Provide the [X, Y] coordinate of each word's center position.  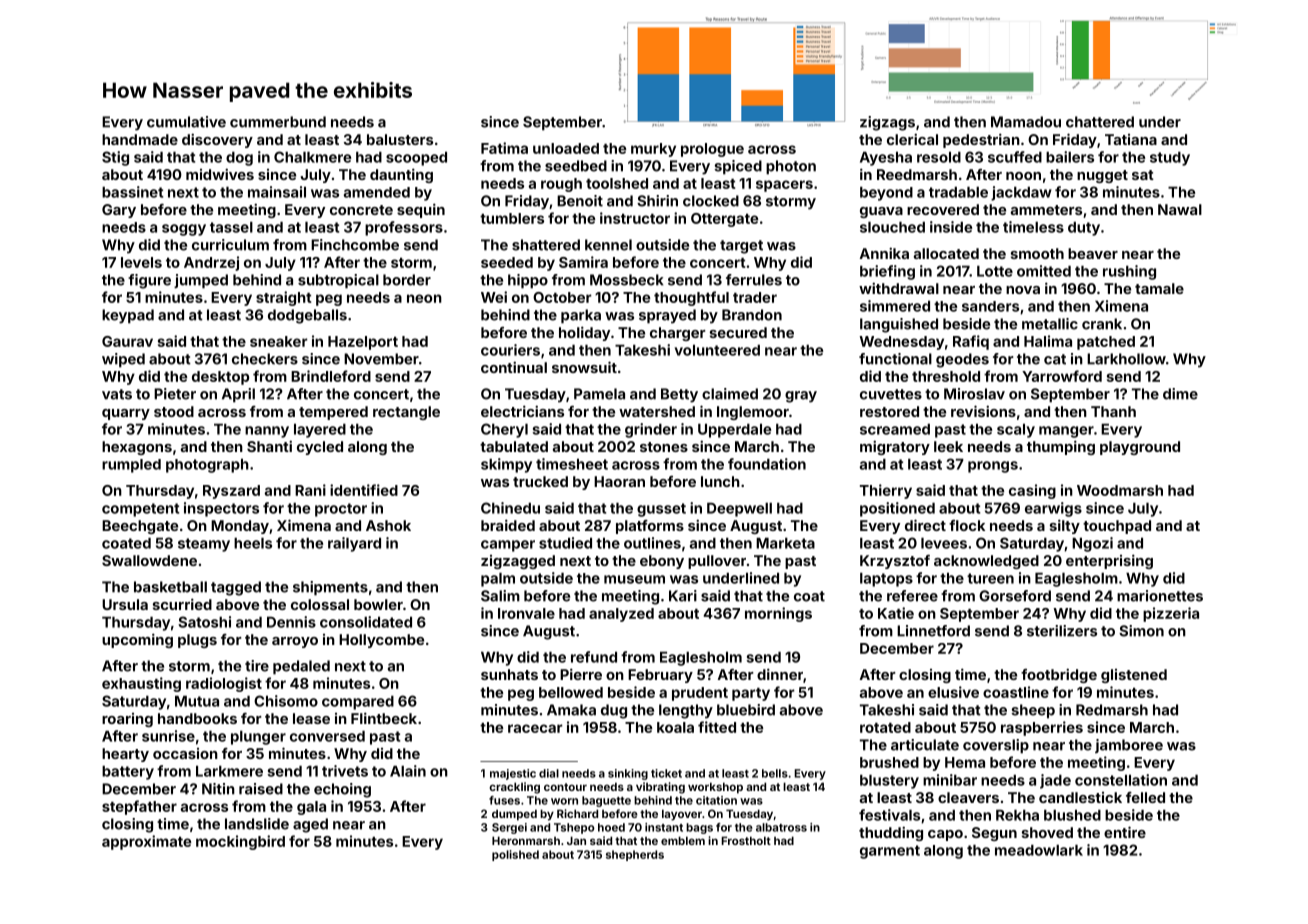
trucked [540, 481]
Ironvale [526, 613]
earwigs [1053, 509]
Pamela [599, 394]
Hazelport [363, 343]
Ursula [125, 604]
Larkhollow [1126, 359]
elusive [953, 692]
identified [364, 490]
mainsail [277, 192]
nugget [1102, 176]
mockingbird [240, 842]
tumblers [512, 218]
